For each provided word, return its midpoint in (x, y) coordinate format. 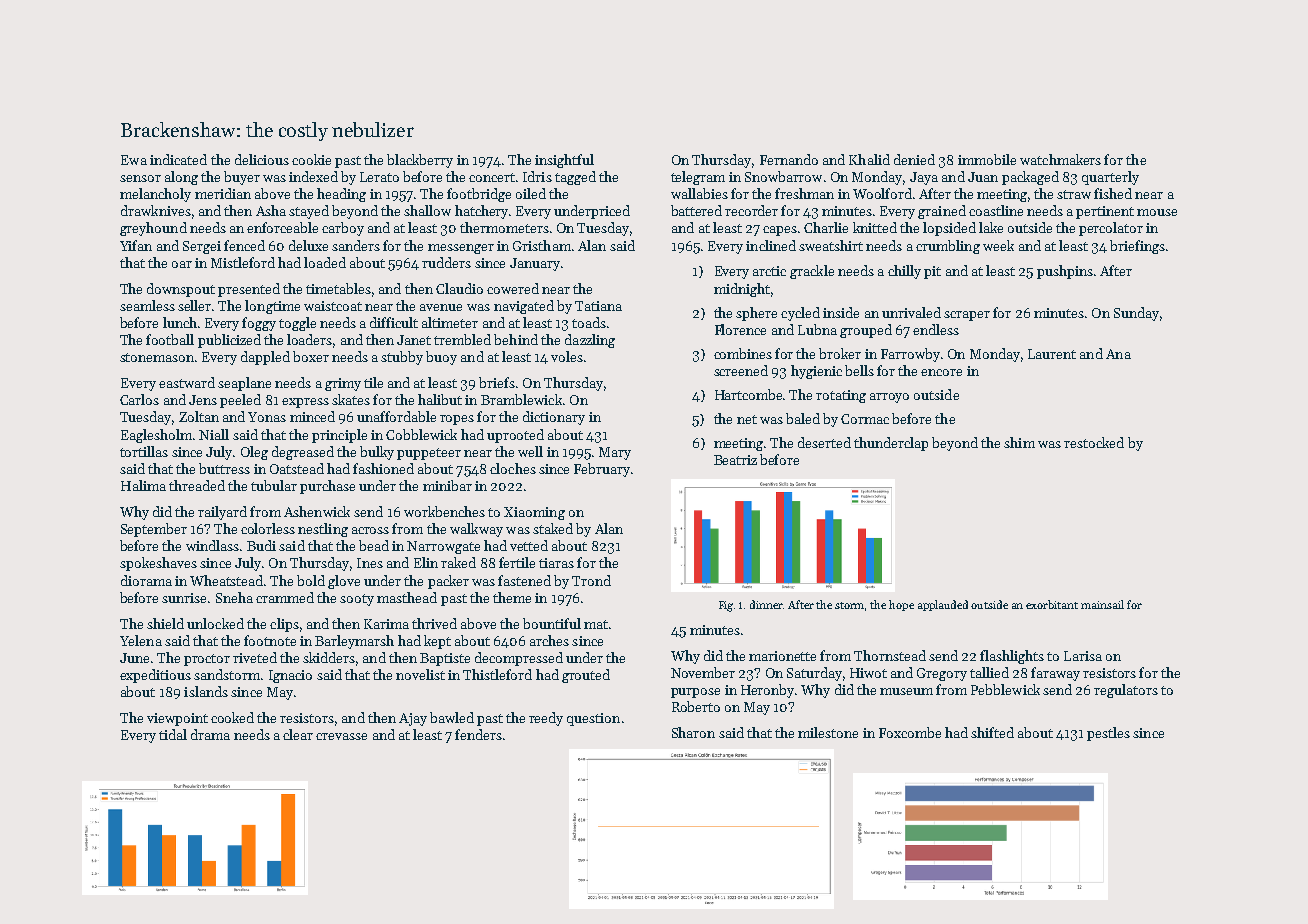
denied (914, 159)
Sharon (693, 732)
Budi (261, 545)
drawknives (156, 210)
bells (859, 370)
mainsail (1102, 604)
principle (339, 436)
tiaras (556, 563)
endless (936, 329)
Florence (740, 329)
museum (906, 691)
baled (803, 418)
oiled (531, 193)
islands (206, 691)
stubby (402, 358)
